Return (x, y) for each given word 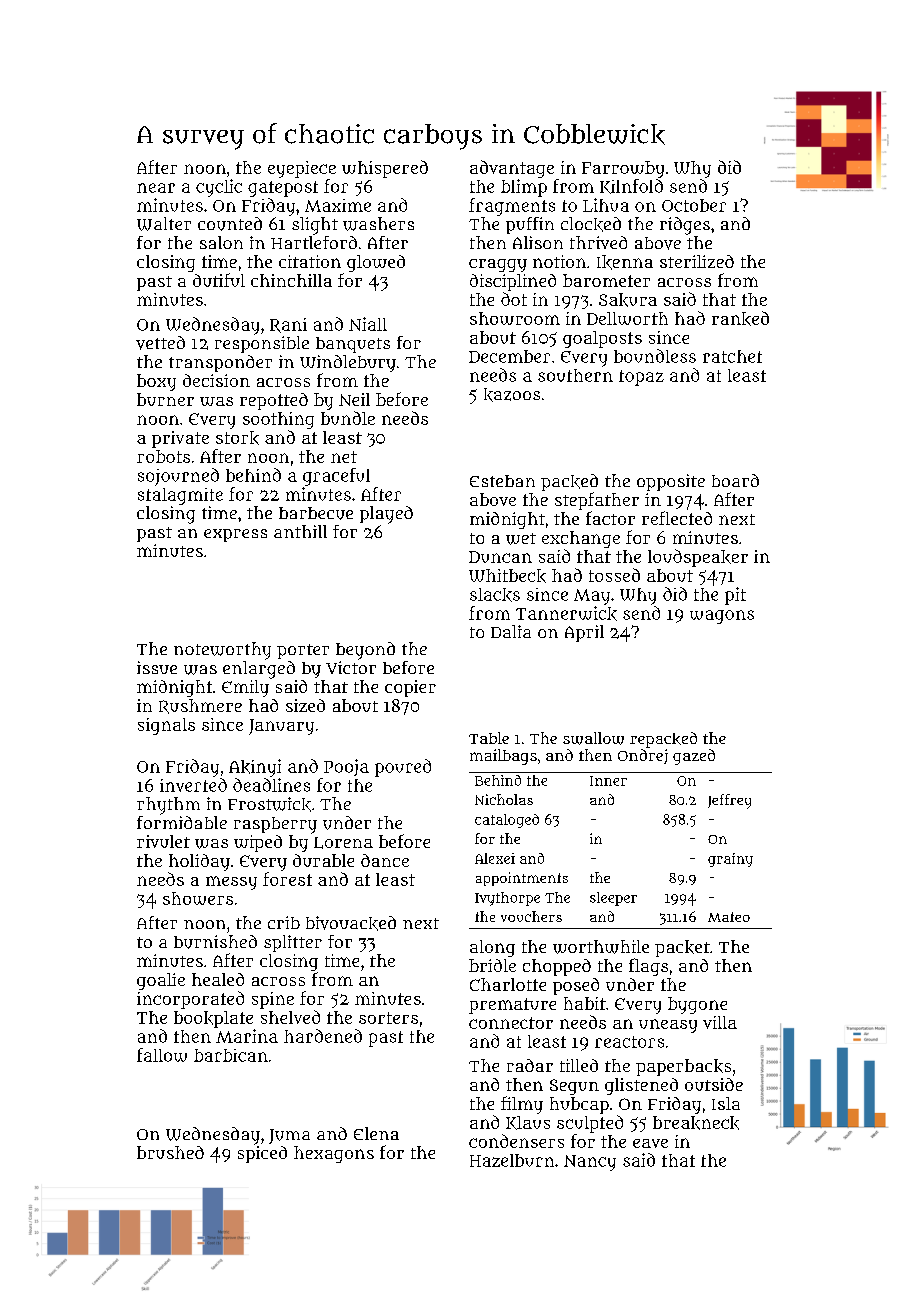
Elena (376, 1133)
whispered (385, 169)
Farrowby (623, 169)
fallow (162, 1055)
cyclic (219, 188)
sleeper (613, 899)
